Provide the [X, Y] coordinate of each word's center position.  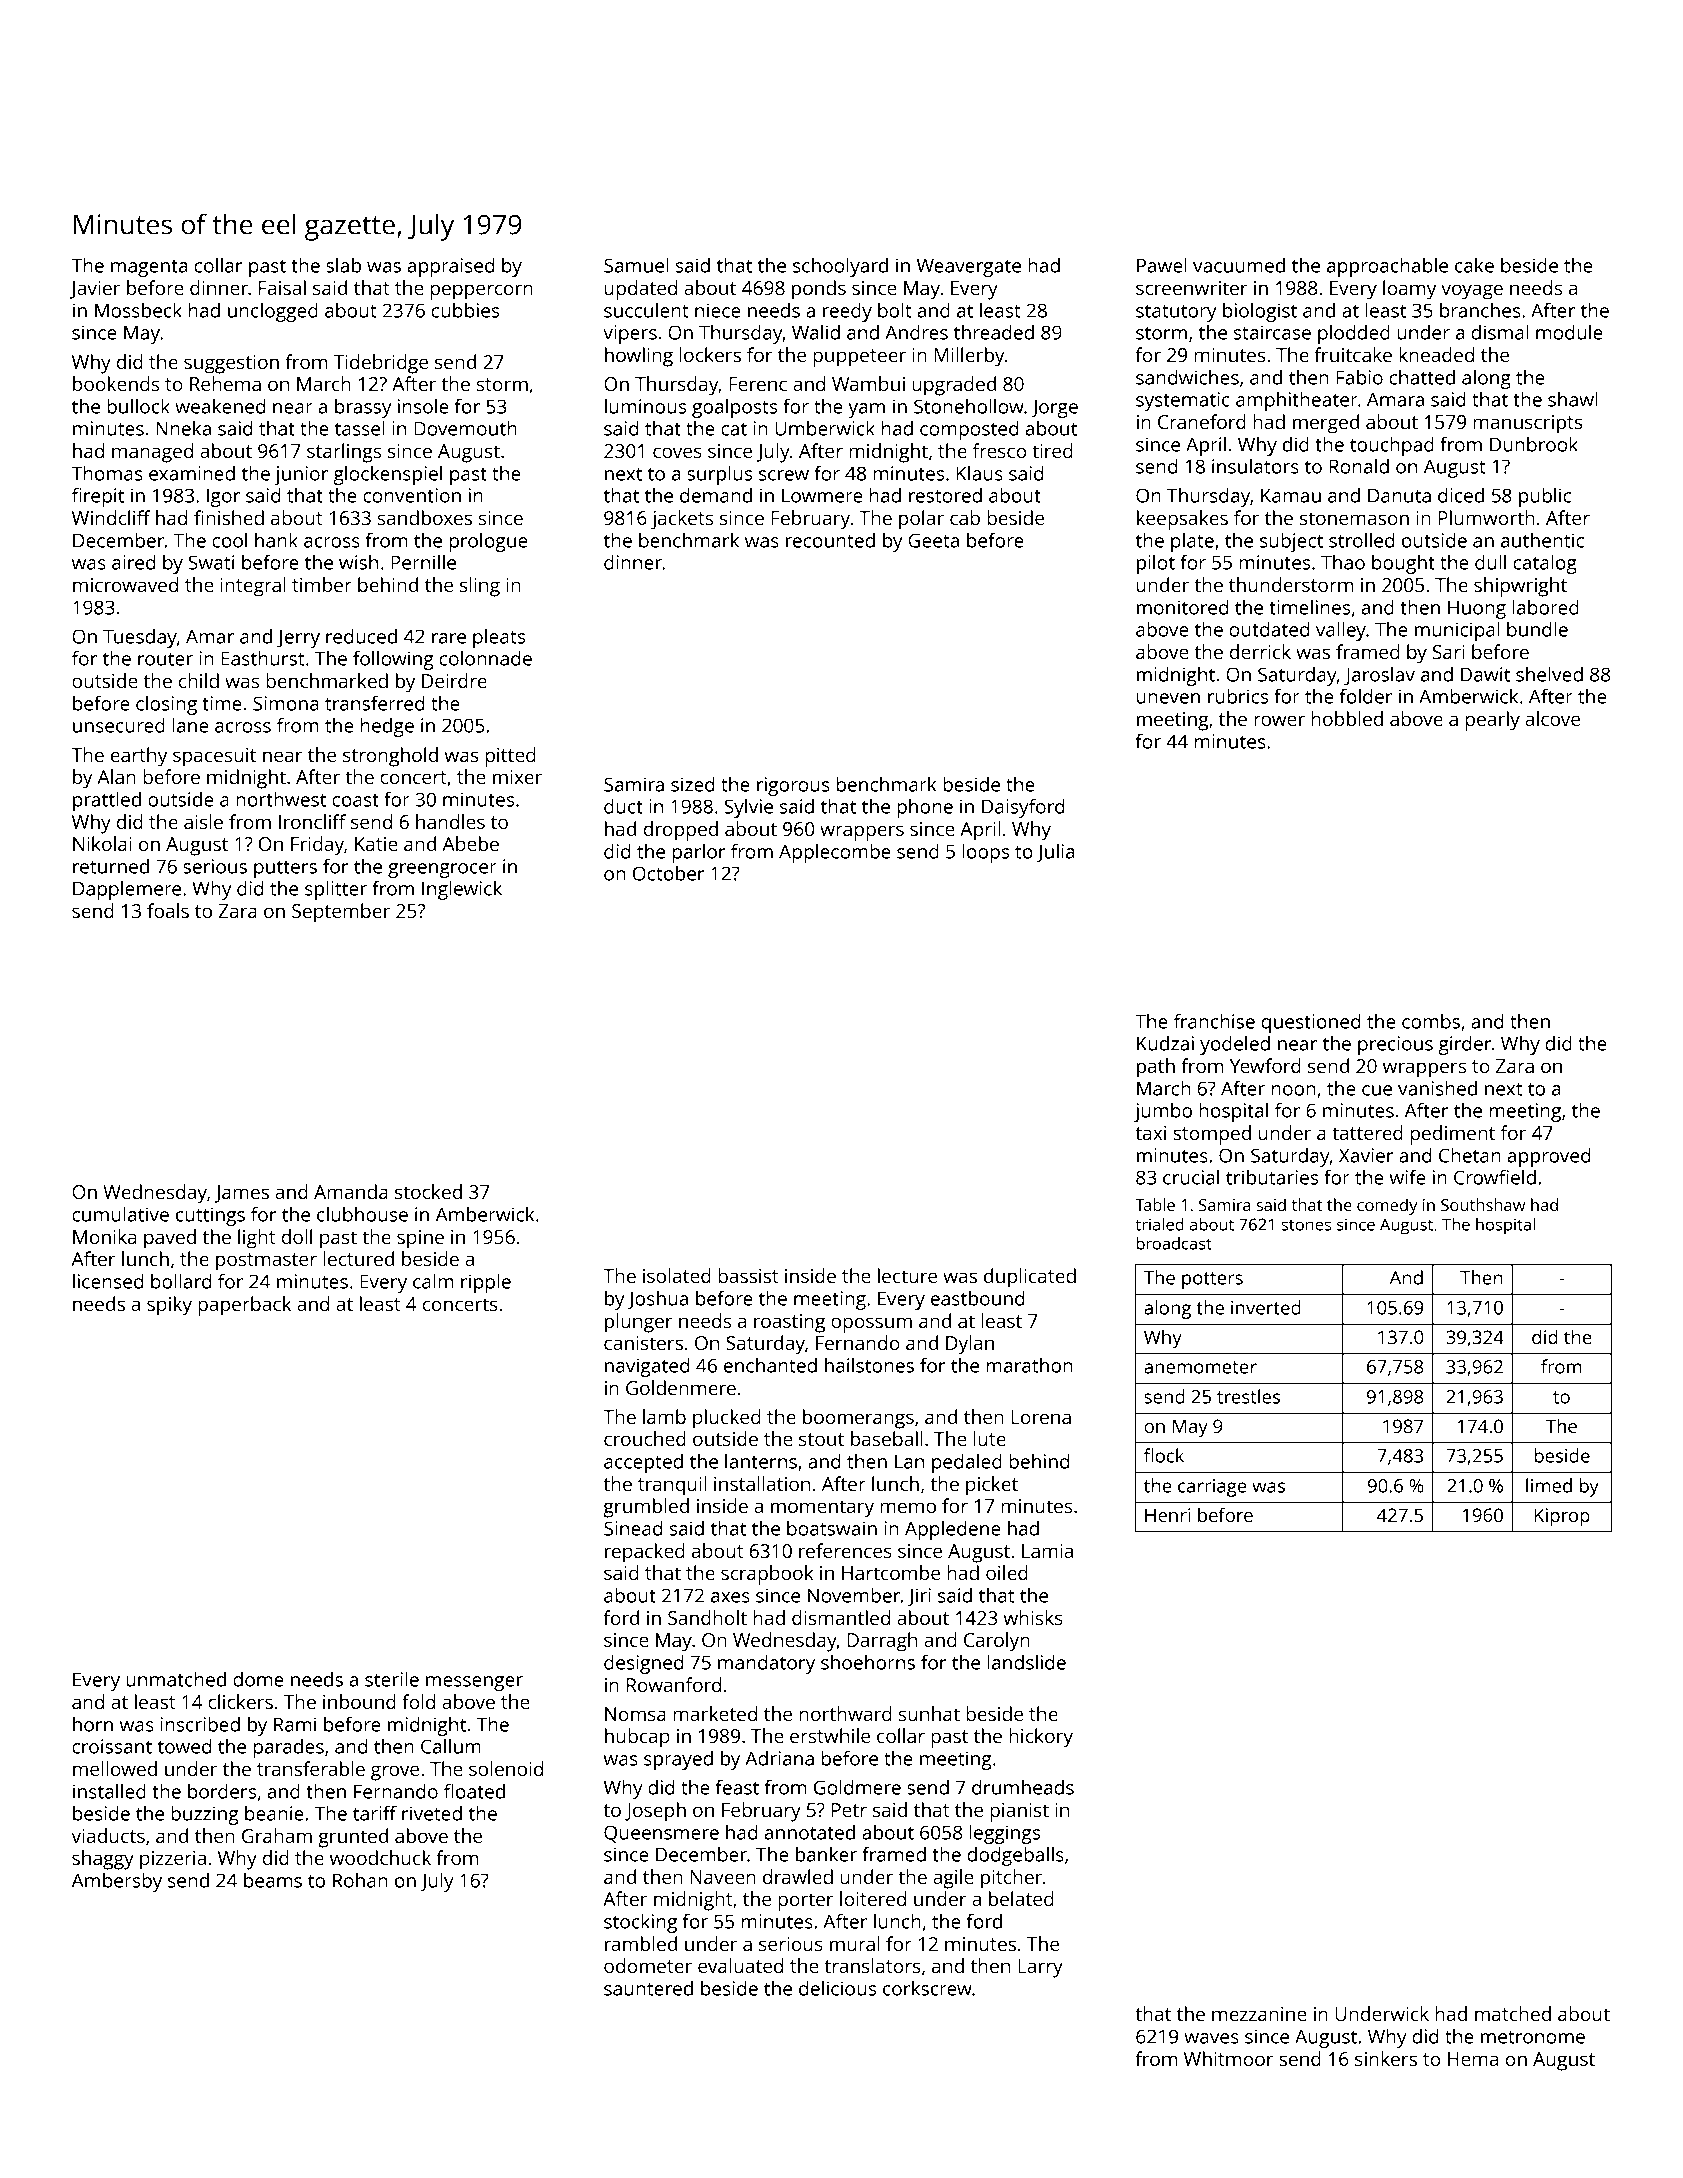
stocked [428, 1191]
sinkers [1386, 2058]
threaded [994, 332]
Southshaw [1483, 1204]
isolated [677, 1275]
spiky [169, 1306]
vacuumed [1239, 265]
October [669, 873]
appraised [450, 267]
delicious [837, 1988]
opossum [871, 1325]
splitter [336, 890]
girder [1465, 1045]
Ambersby [117, 1882]
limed [1549, 1485]
